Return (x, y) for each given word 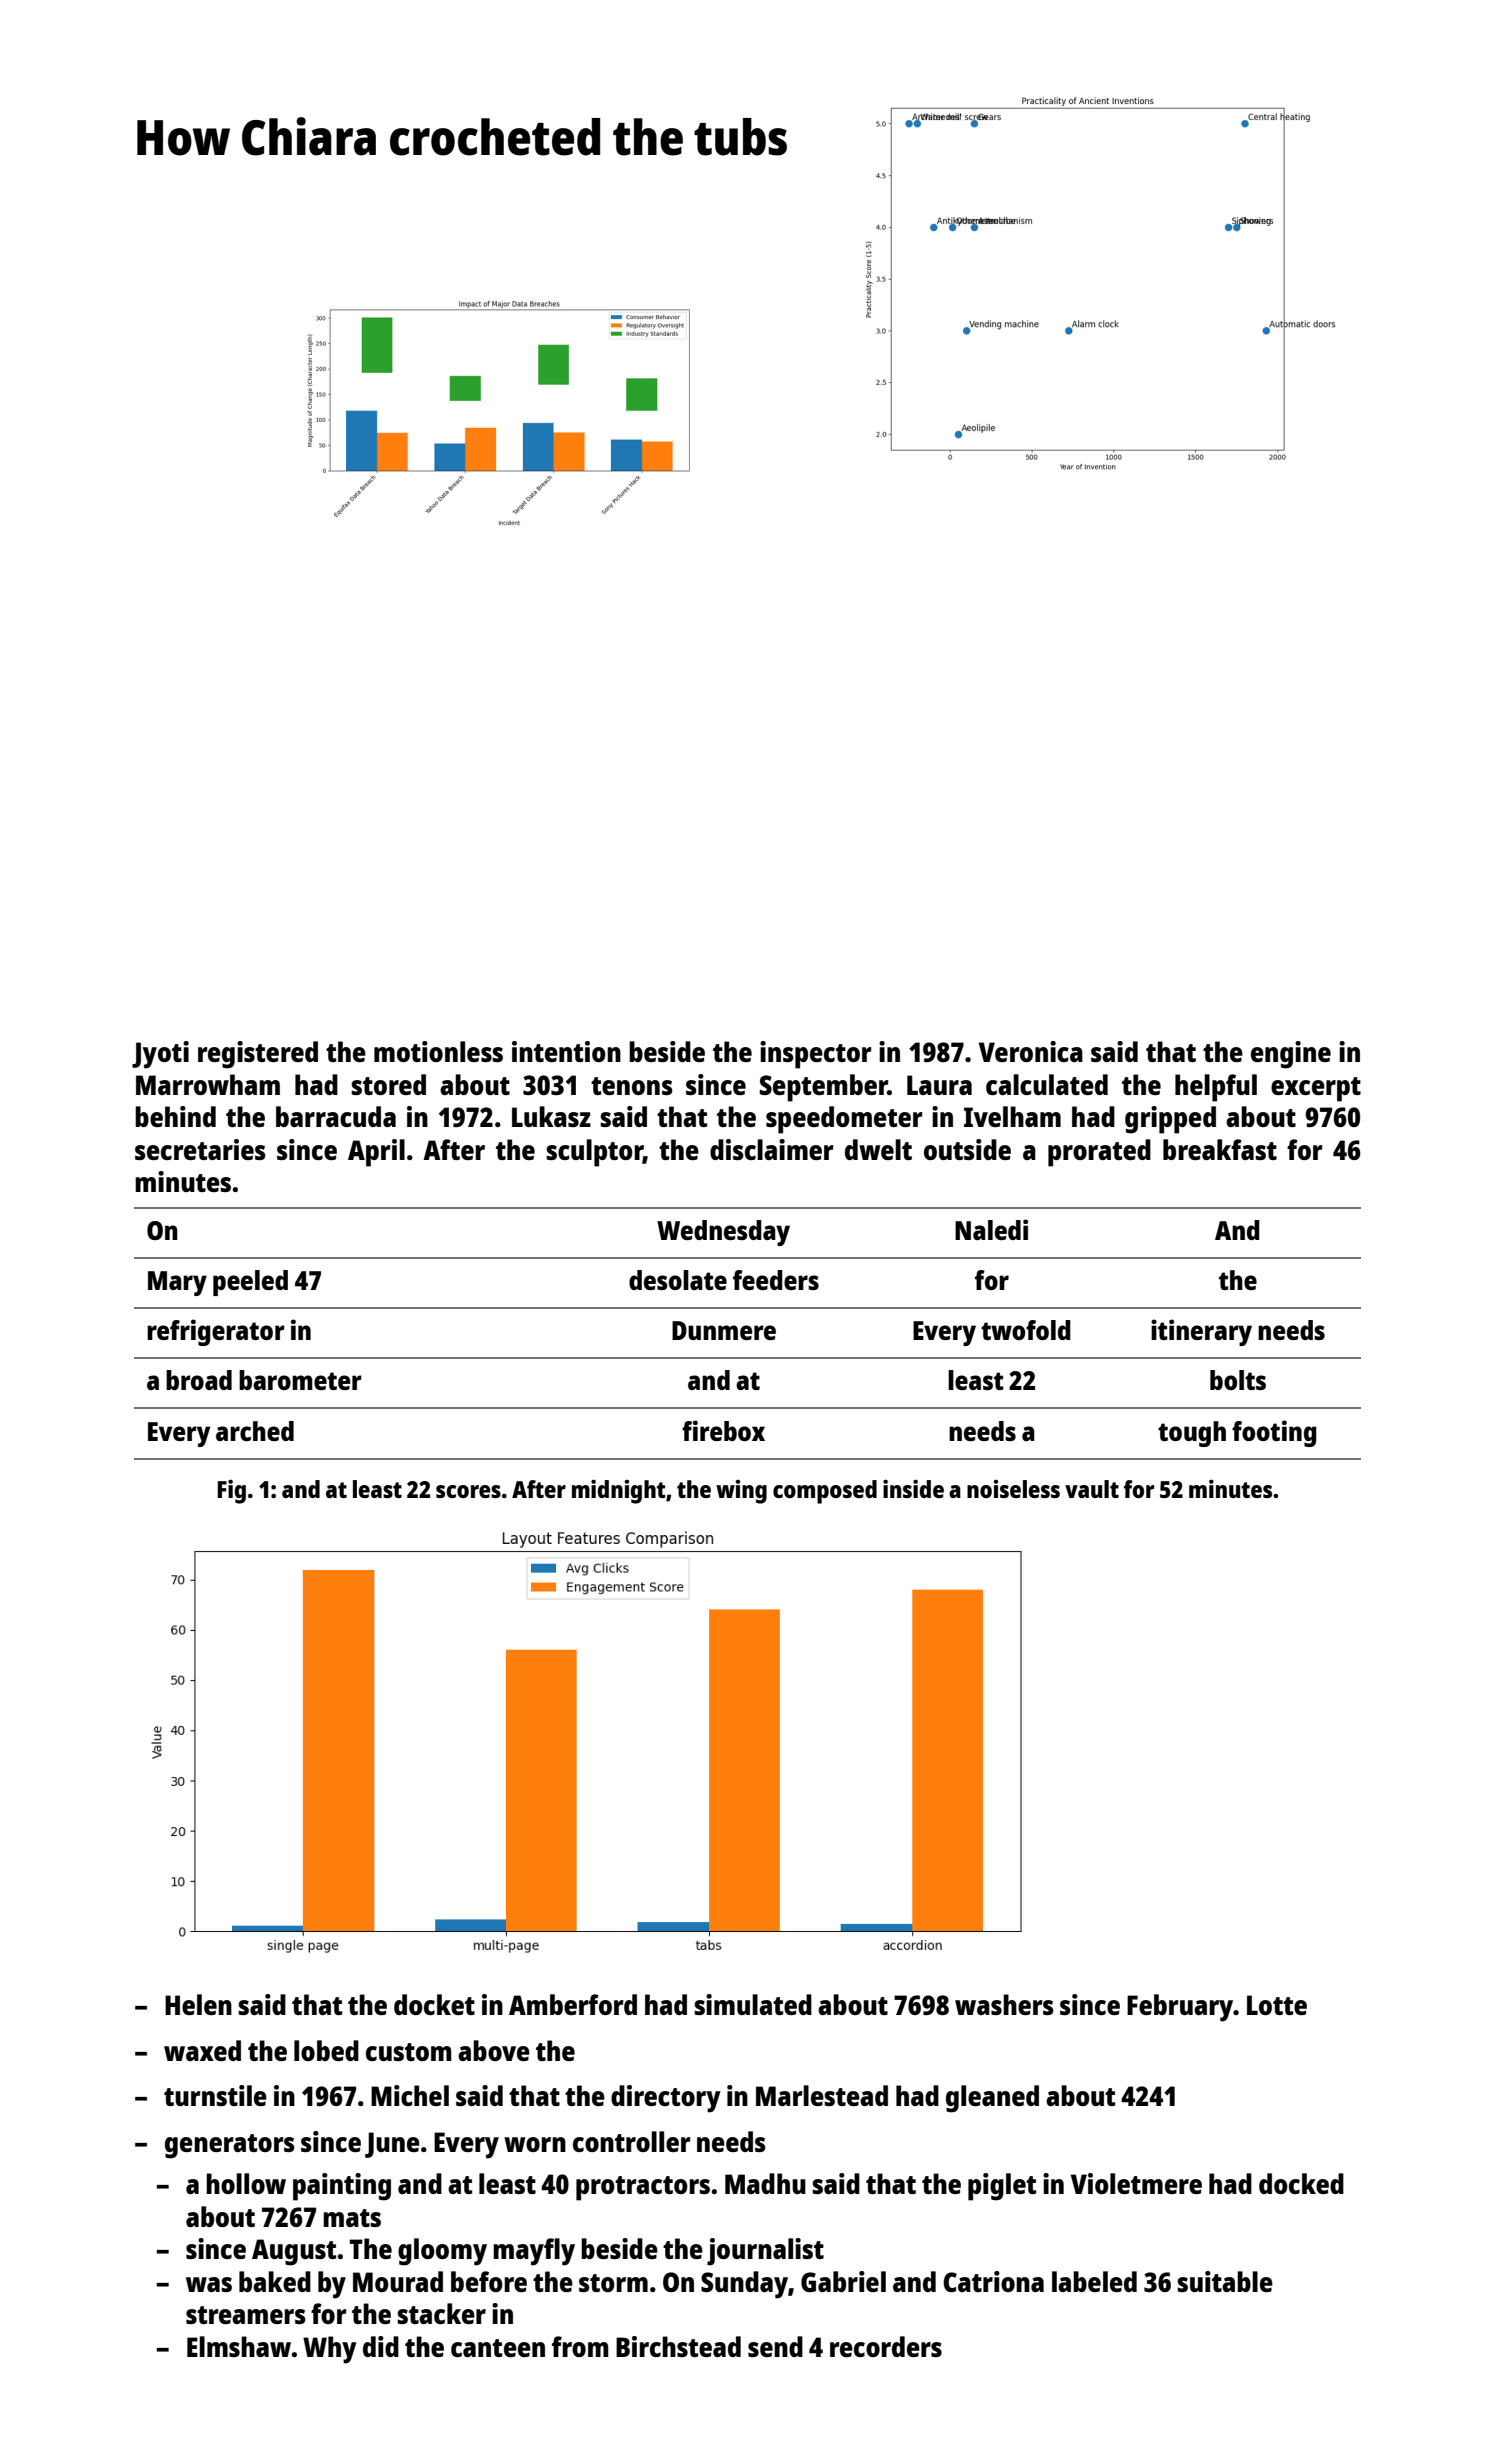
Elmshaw (239, 2346)
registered (258, 1055)
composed (825, 1492)
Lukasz (551, 1116)
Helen (198, 2004)
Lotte (1277, 2005)
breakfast (1220, 1149)
